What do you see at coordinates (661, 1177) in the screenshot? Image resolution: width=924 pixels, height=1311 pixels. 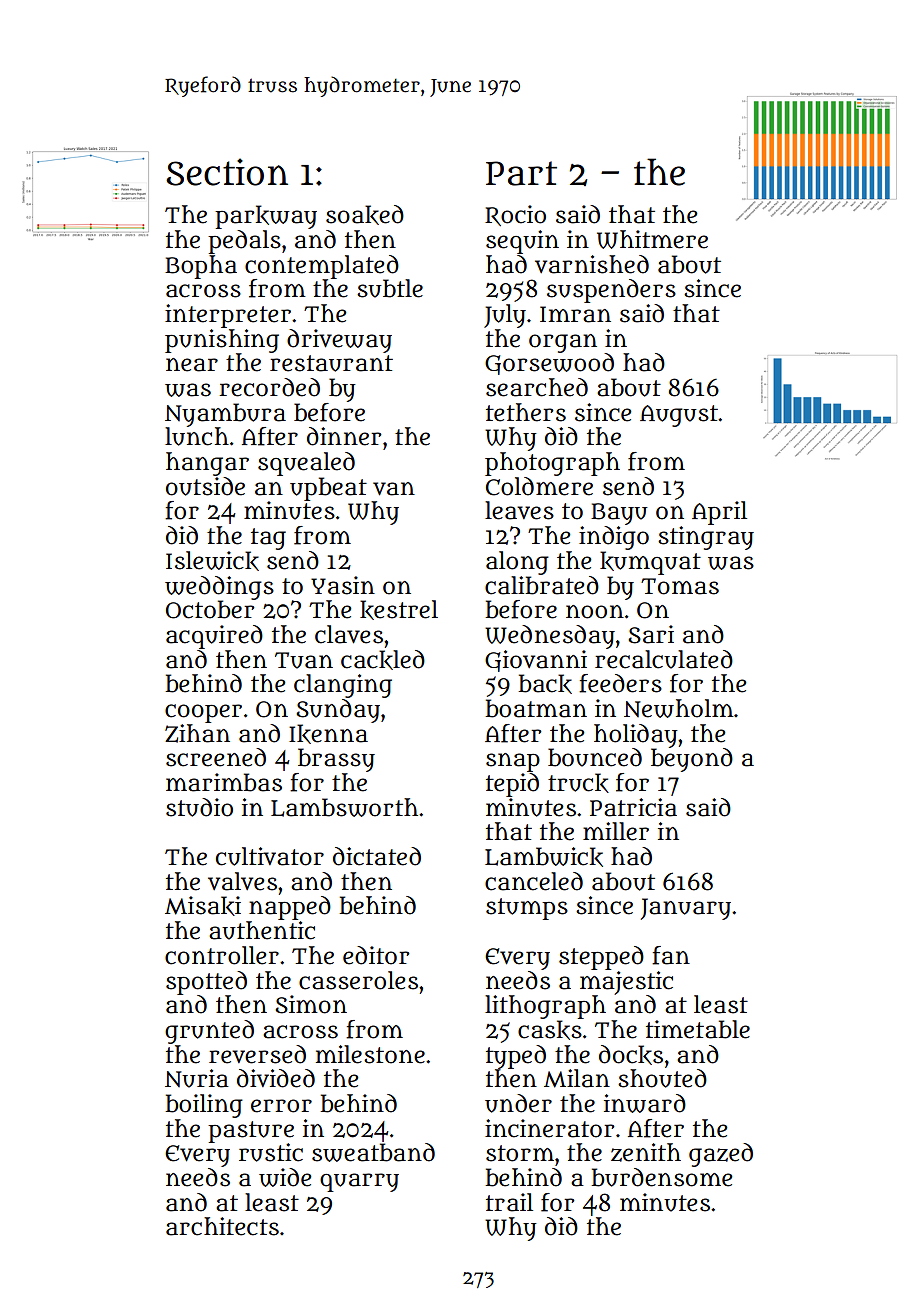 I see `burdensome` at bounding box center [661, 1177].
